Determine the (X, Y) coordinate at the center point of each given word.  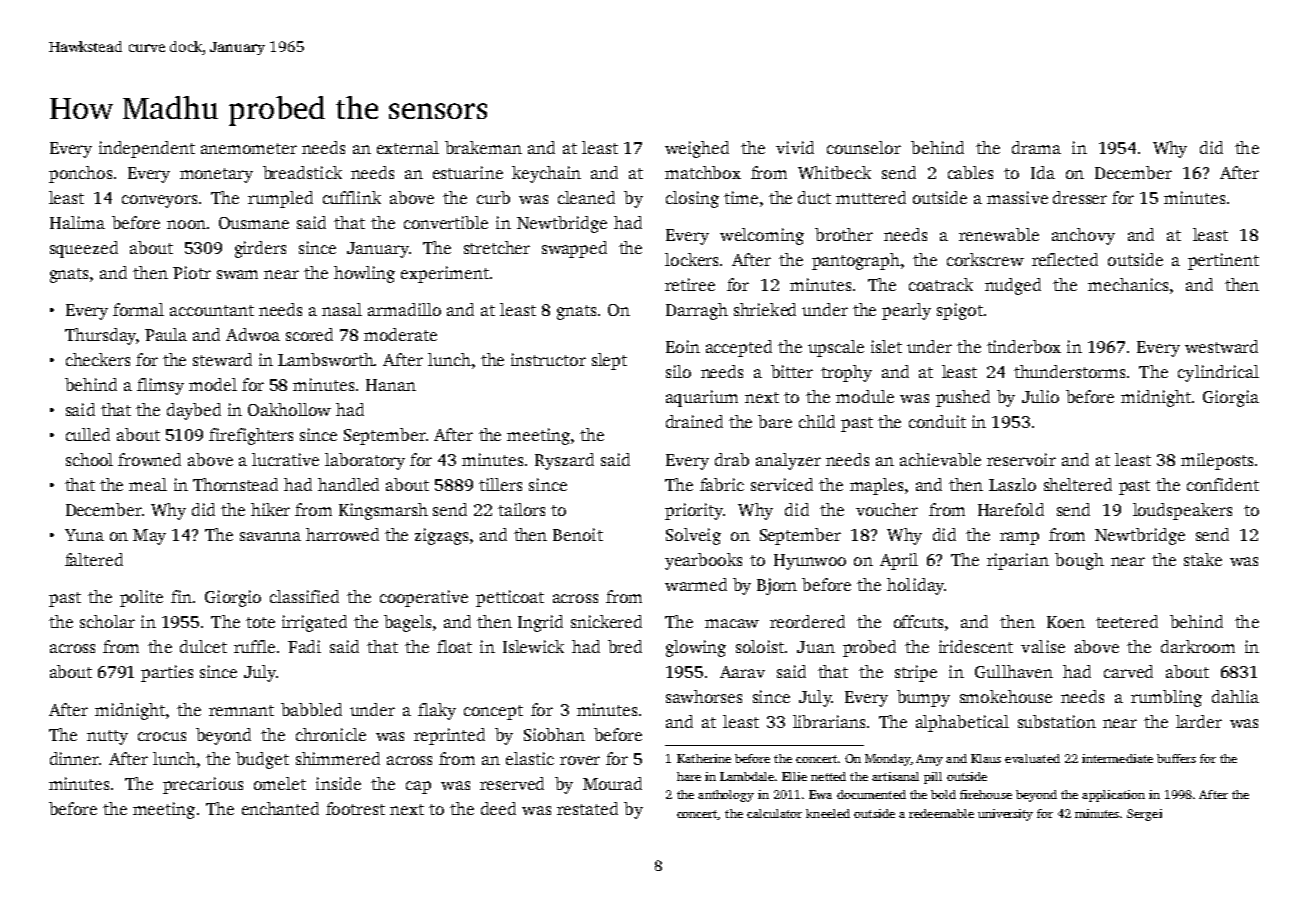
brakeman (483, 147)
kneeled (828, 813)
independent (147, 149)
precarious (203, 785)
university (1005, 815)
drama (1036, 147)
